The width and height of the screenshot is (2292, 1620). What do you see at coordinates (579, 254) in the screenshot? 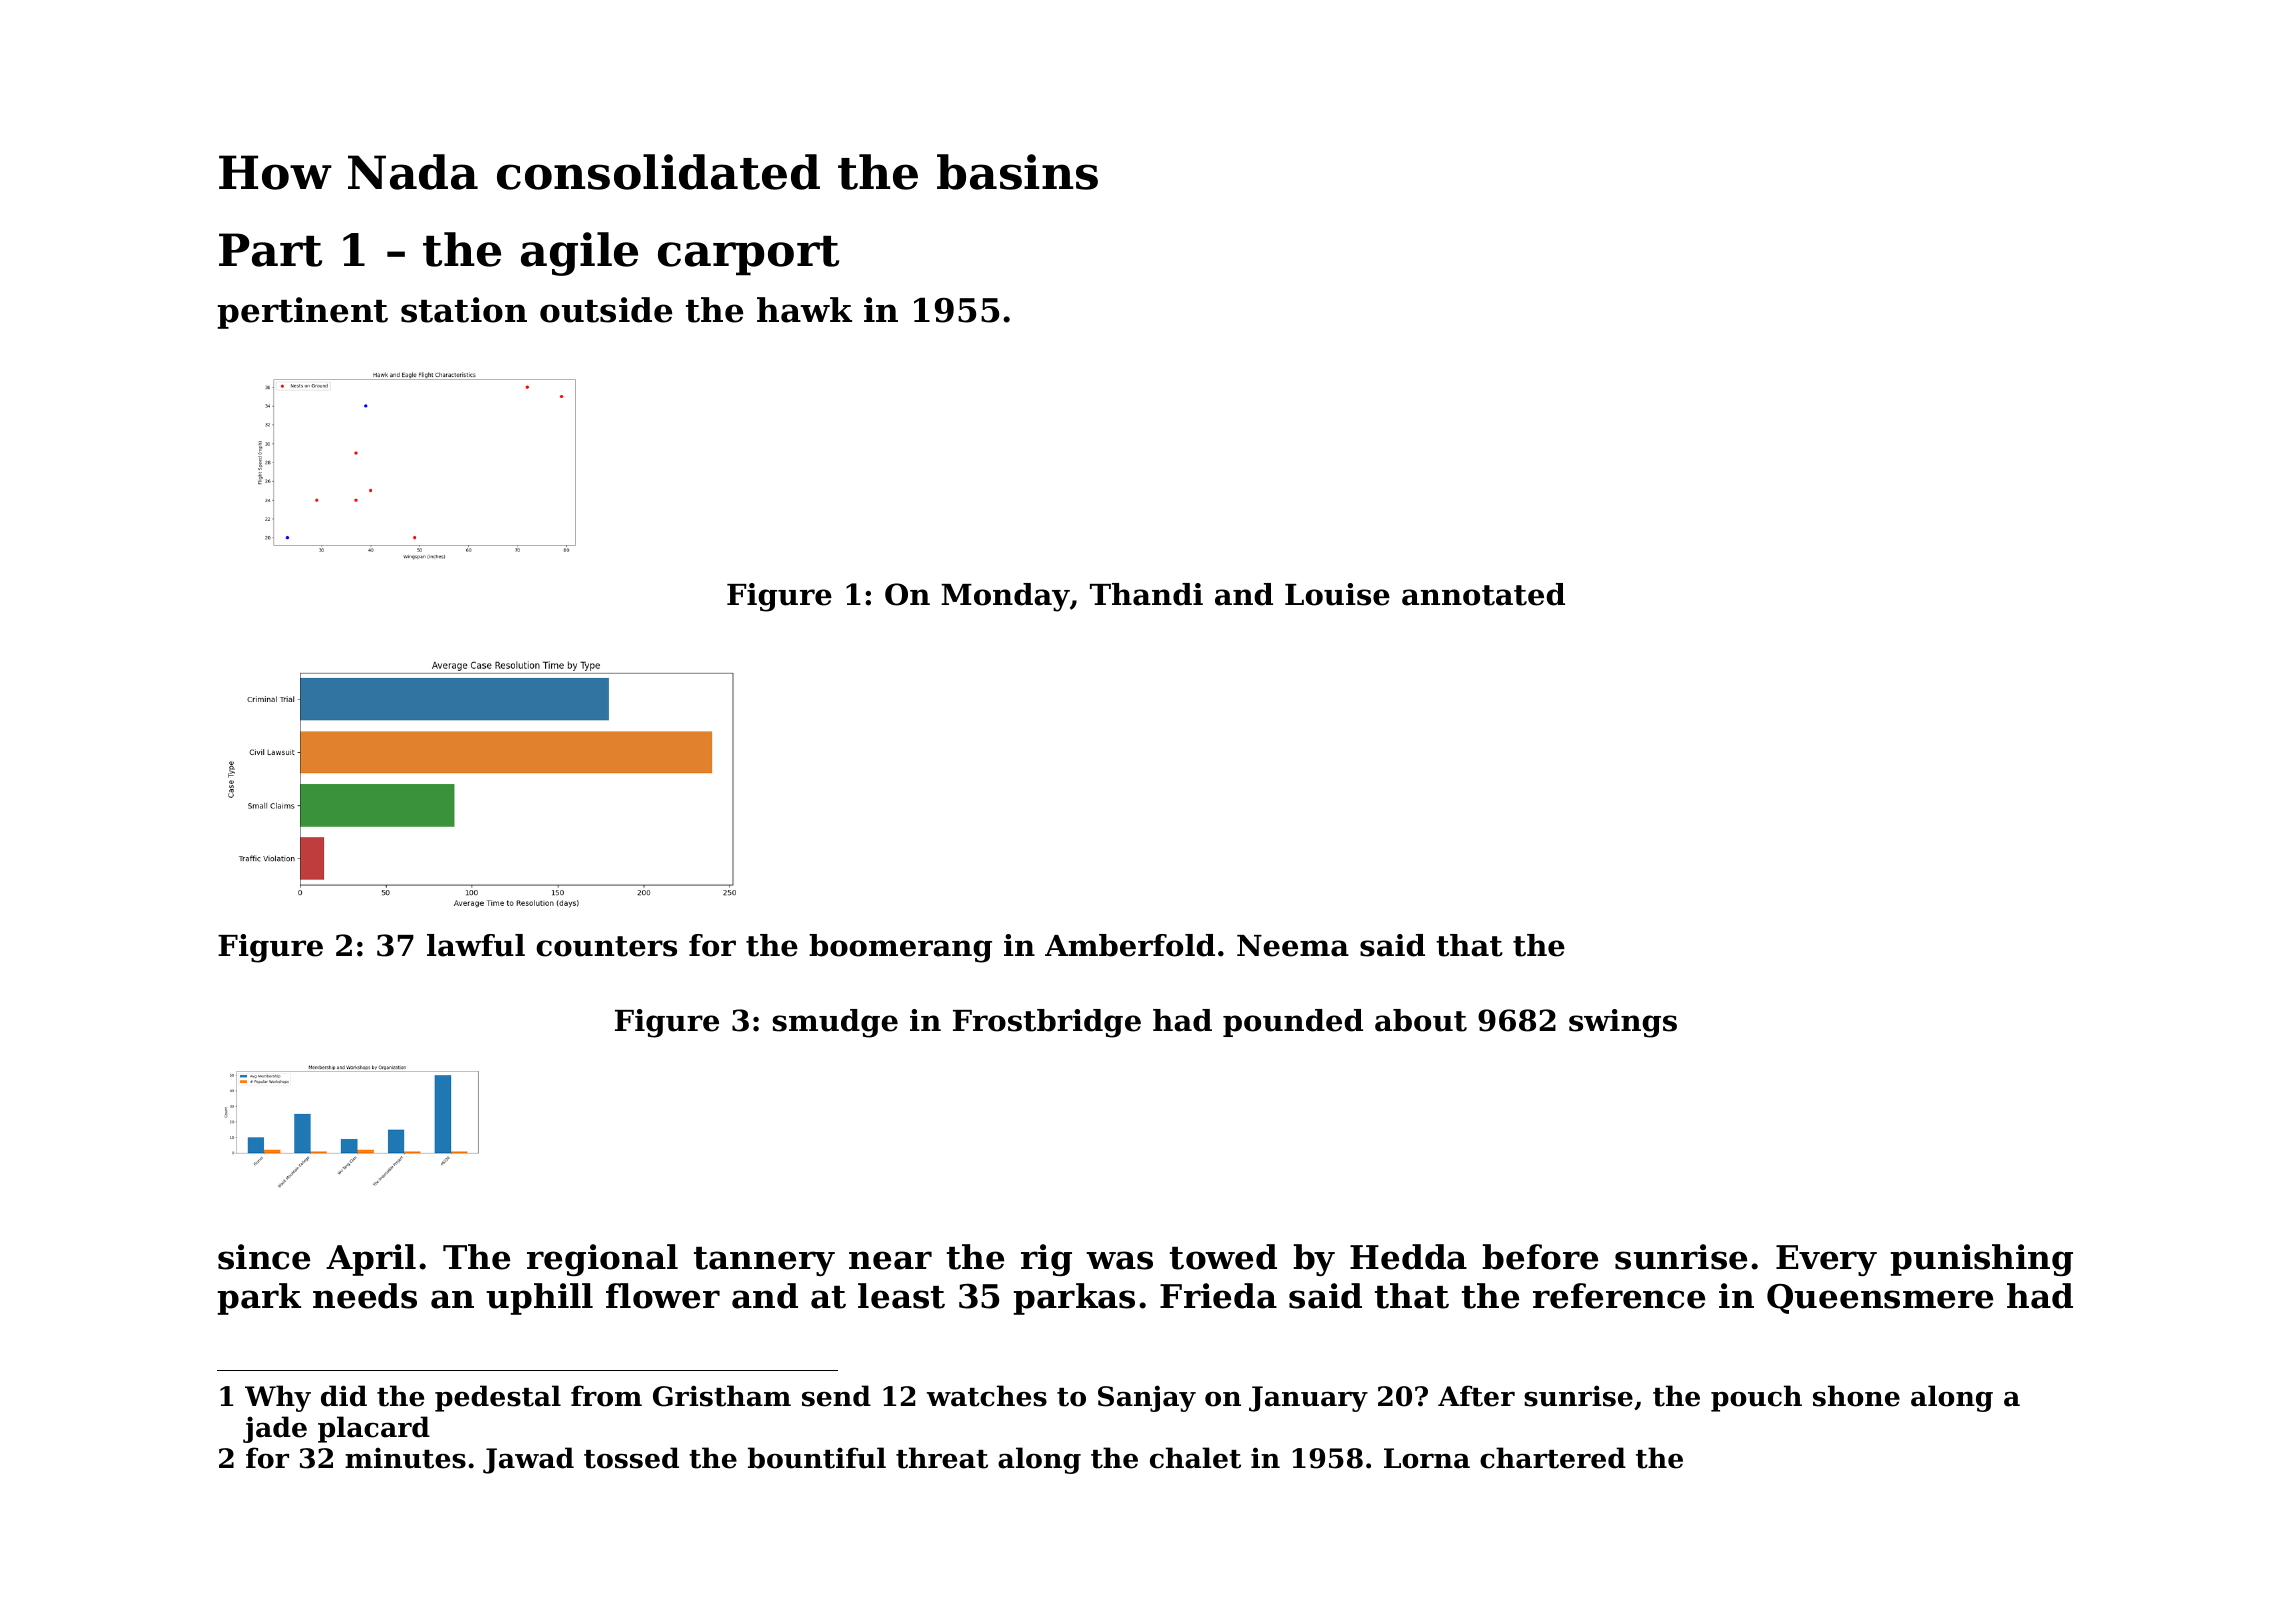
I see `agile` at bounding box center [579, 254].
